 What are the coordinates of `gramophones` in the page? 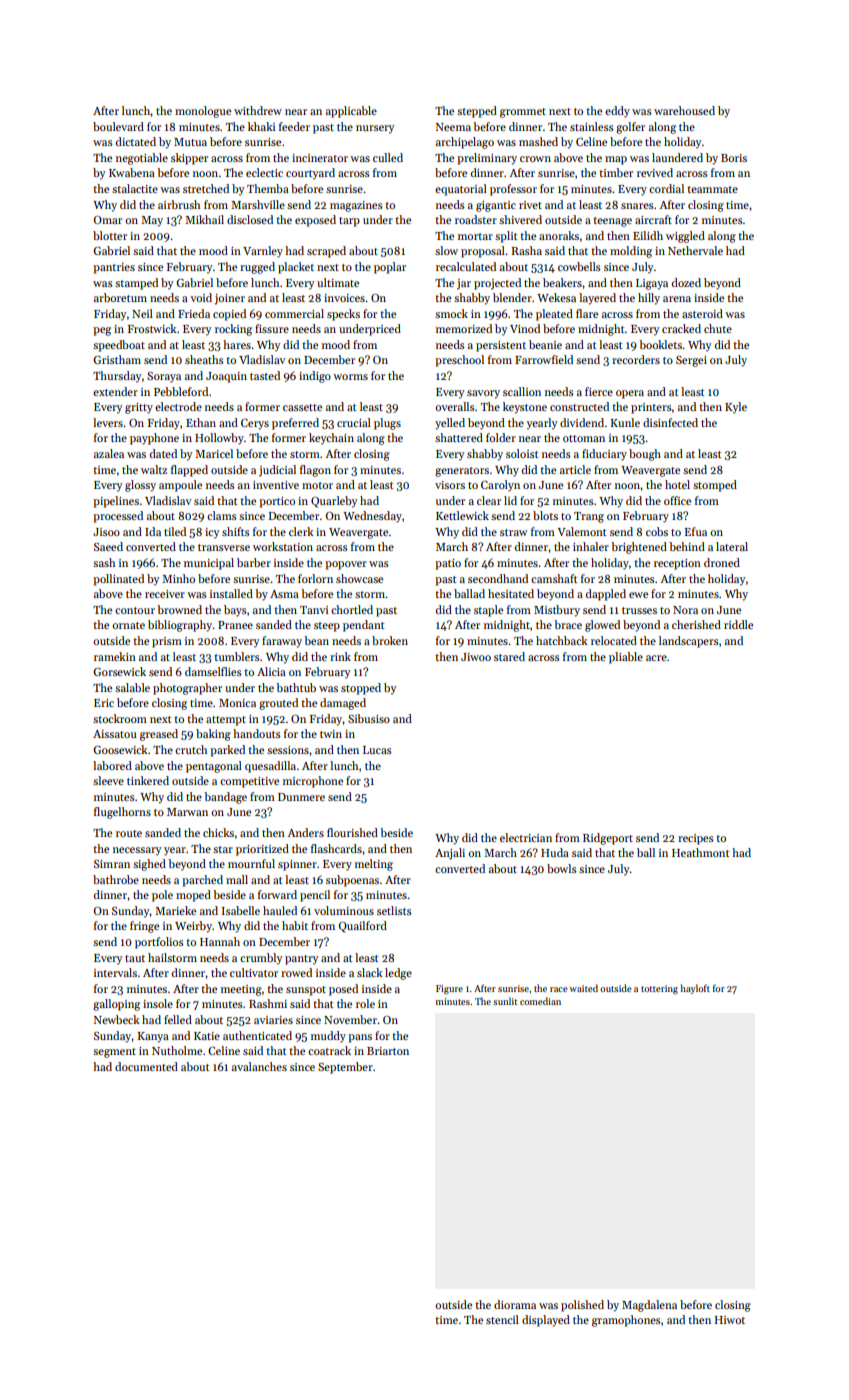 It's located at (626, 1321).
